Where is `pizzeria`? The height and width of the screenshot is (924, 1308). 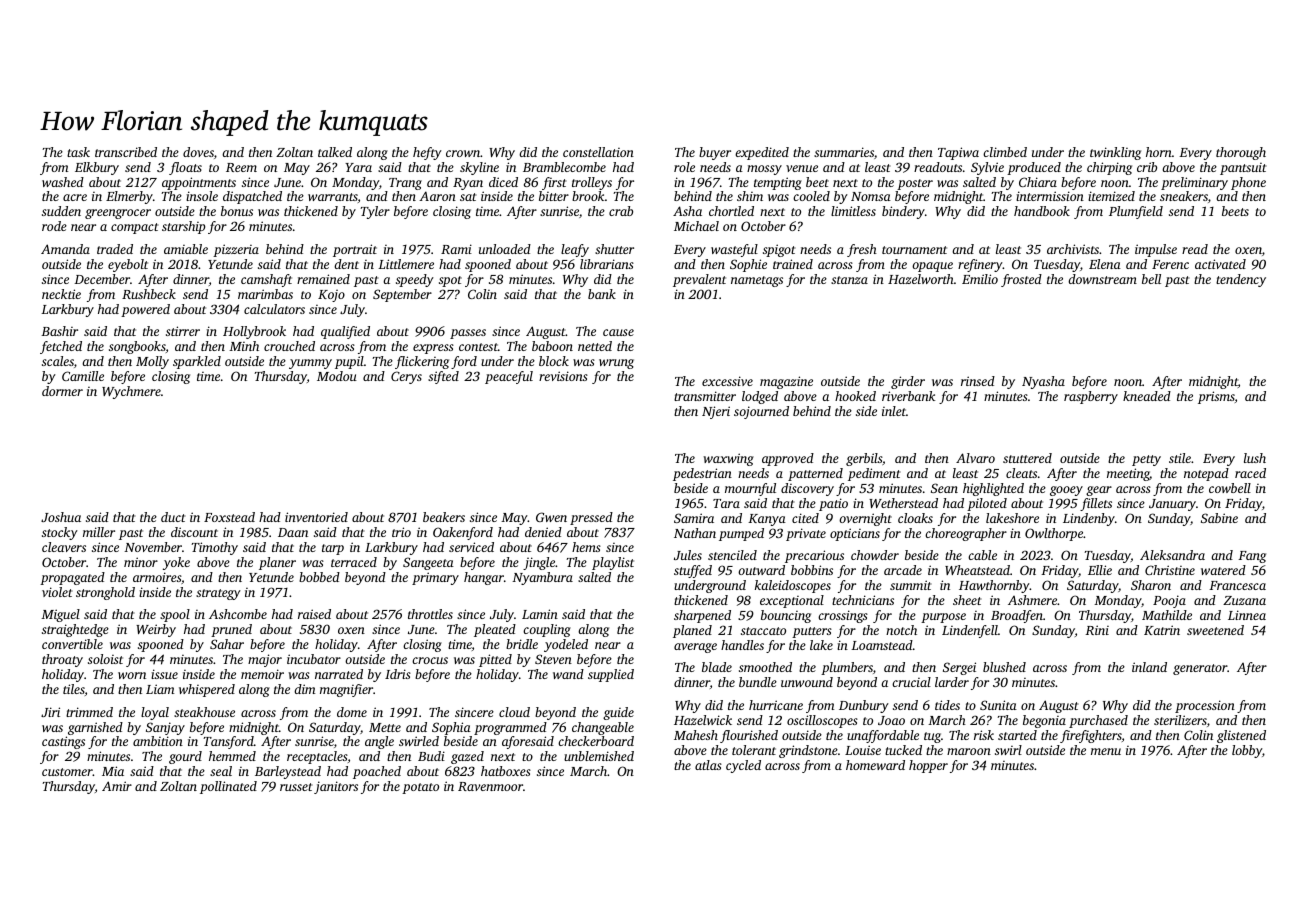
pizzeria is located at coordinates (236, 250).
